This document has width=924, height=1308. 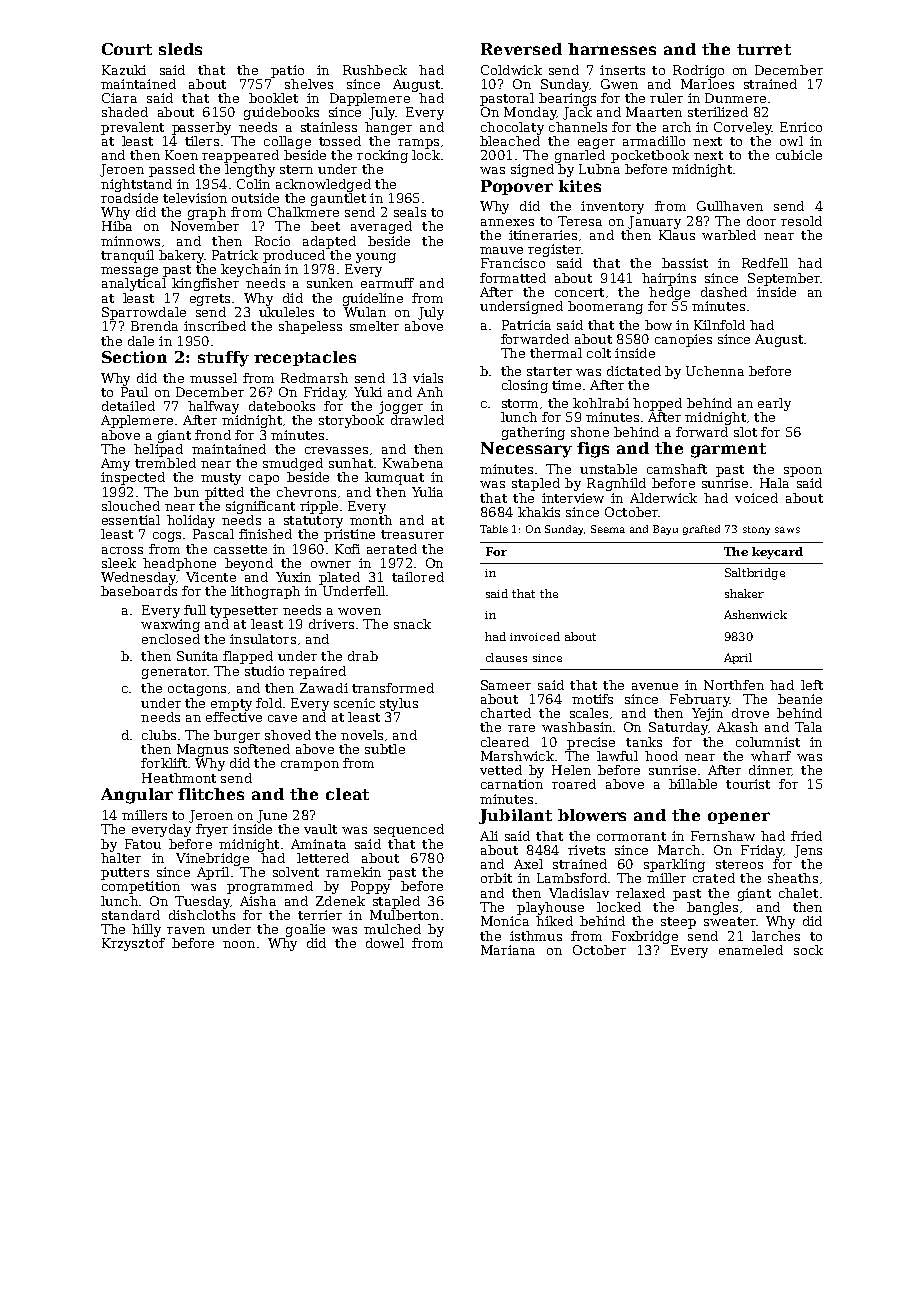 I want to click on noon, so click(x=239, y=944).
